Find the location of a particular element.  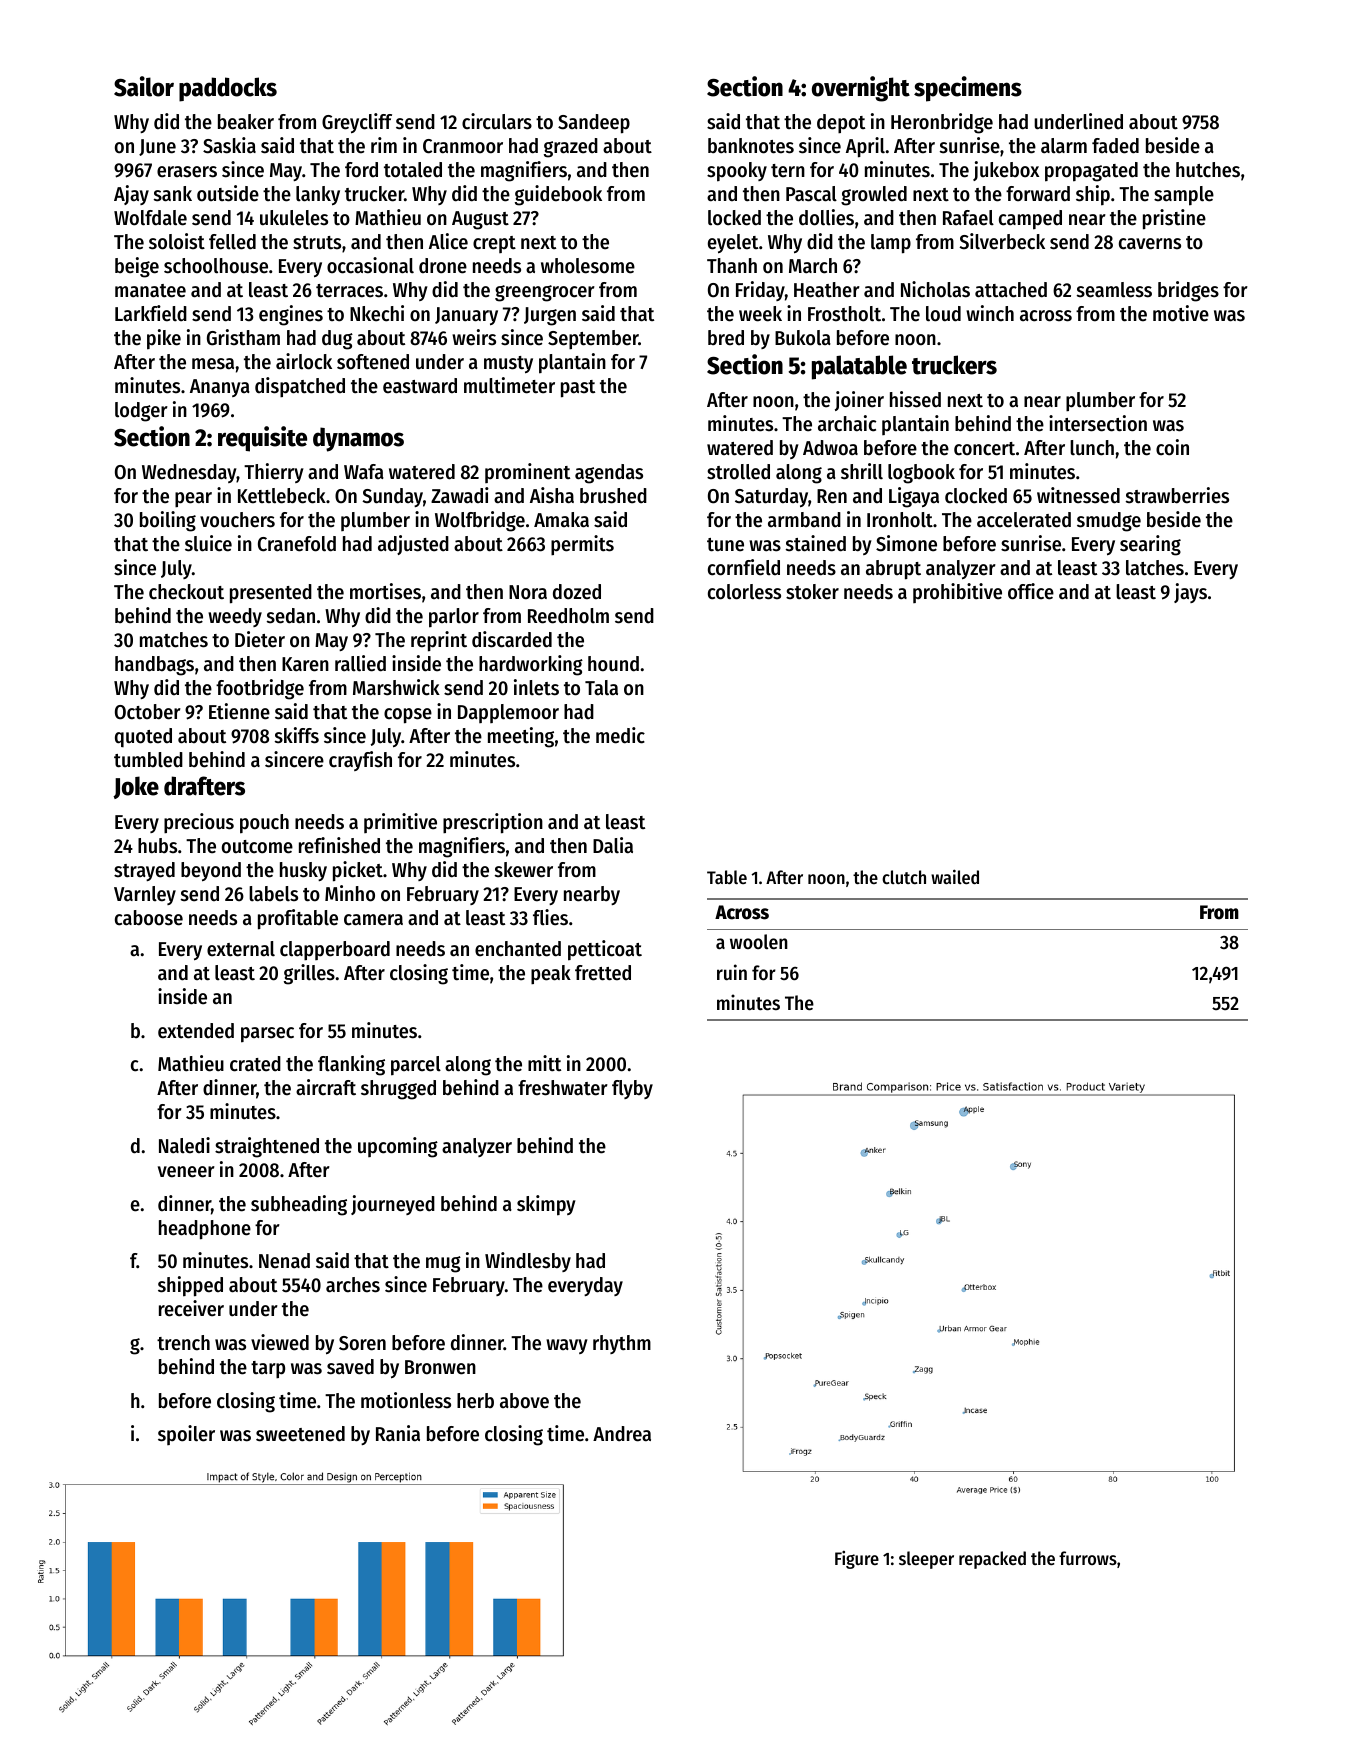

Nkechi is located at coordinates (377, 313).
